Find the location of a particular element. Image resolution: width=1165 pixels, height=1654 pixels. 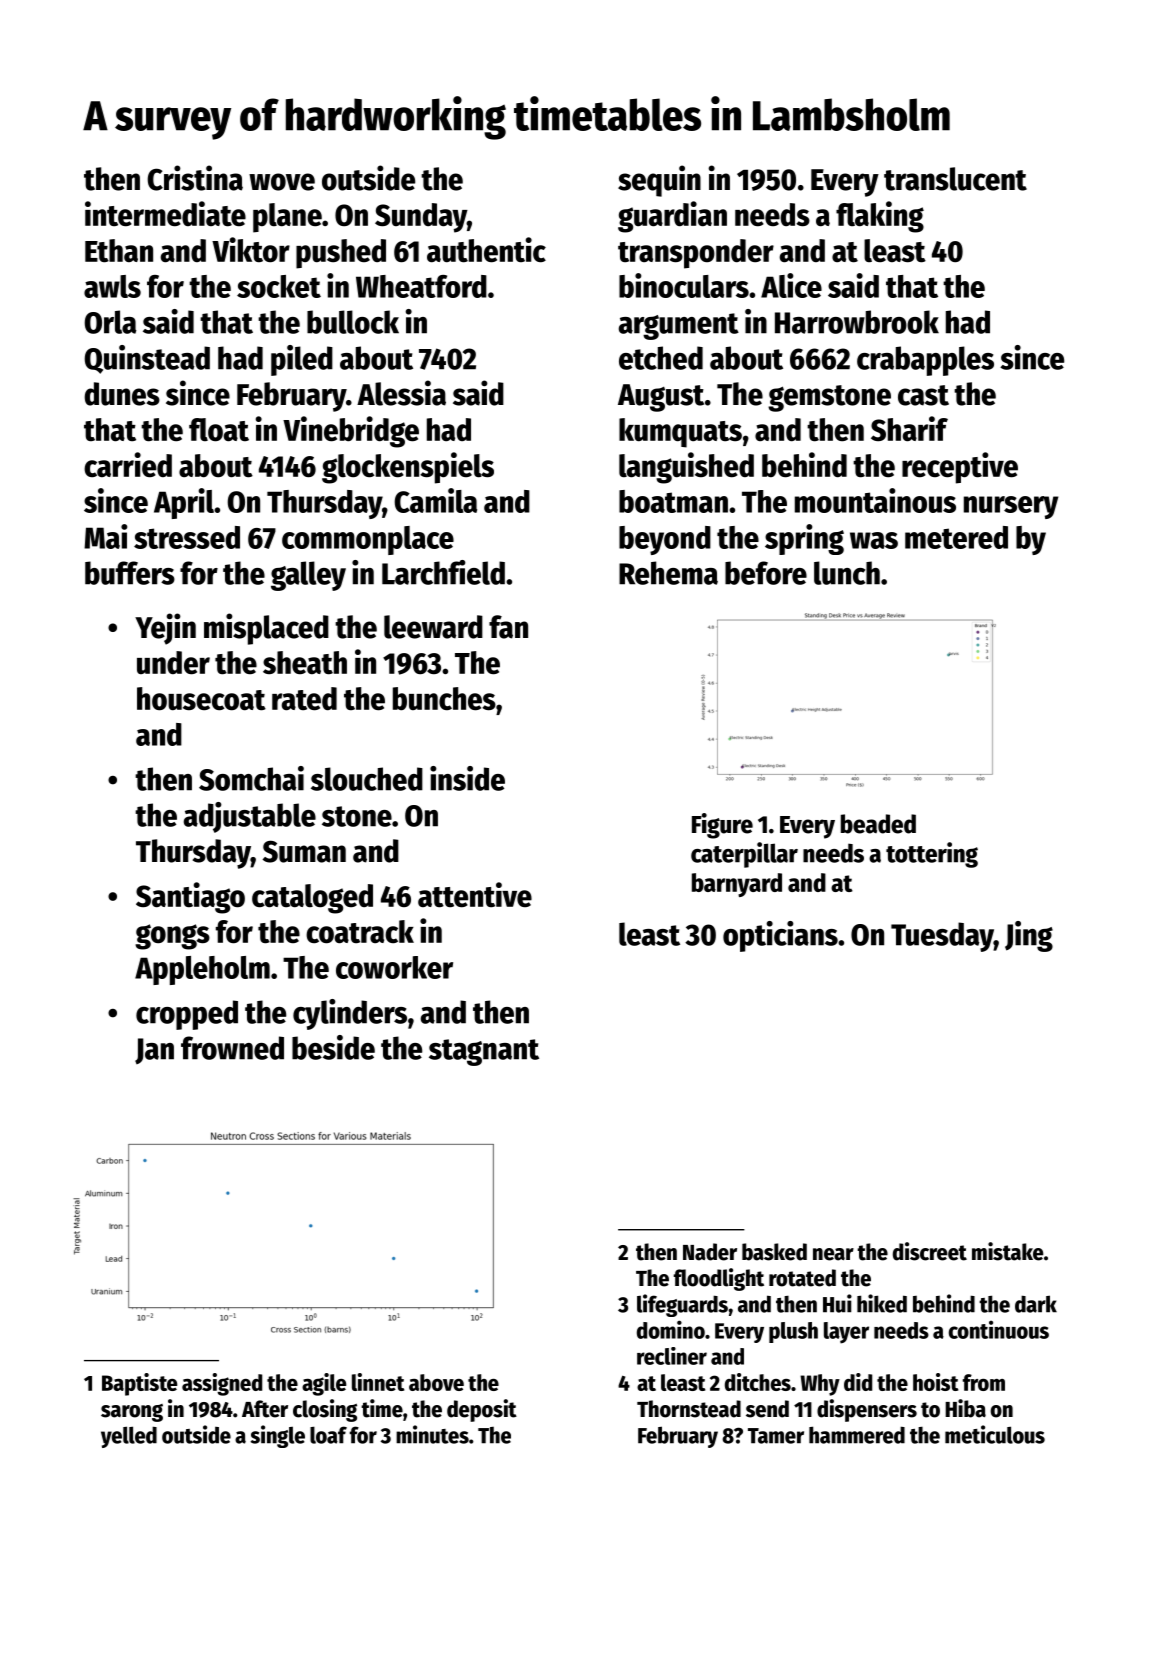

mistake is located at coordinates (1007, 1251).
